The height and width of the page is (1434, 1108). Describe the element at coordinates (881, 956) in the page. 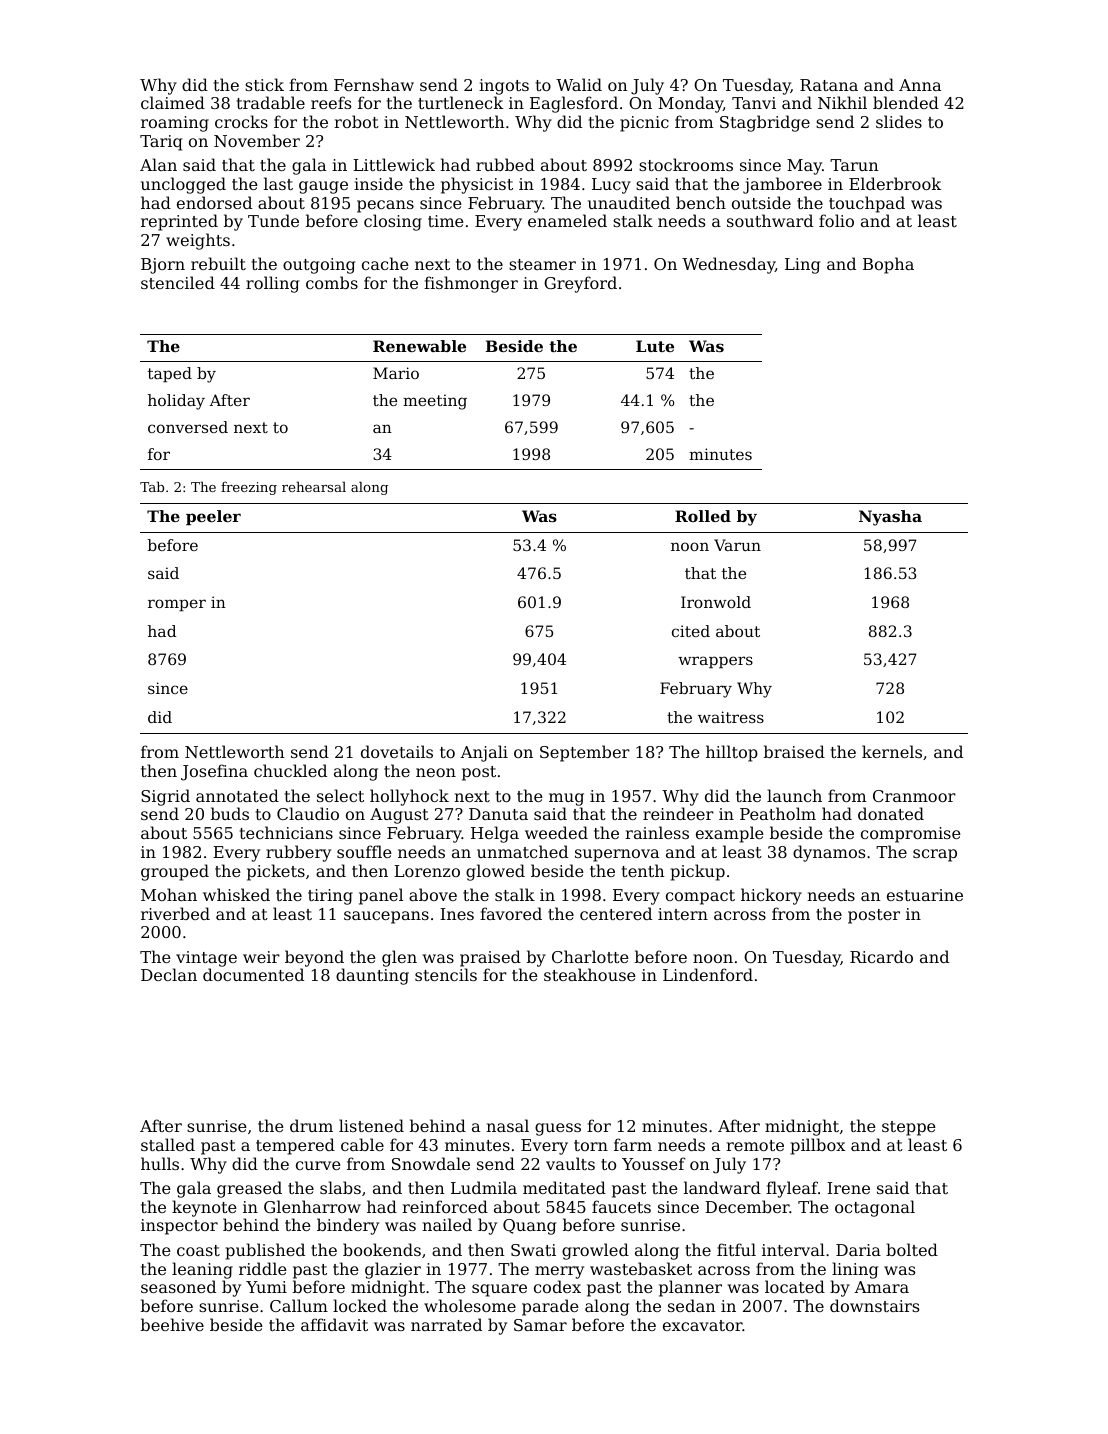

I see `Ricardo` at that location.
